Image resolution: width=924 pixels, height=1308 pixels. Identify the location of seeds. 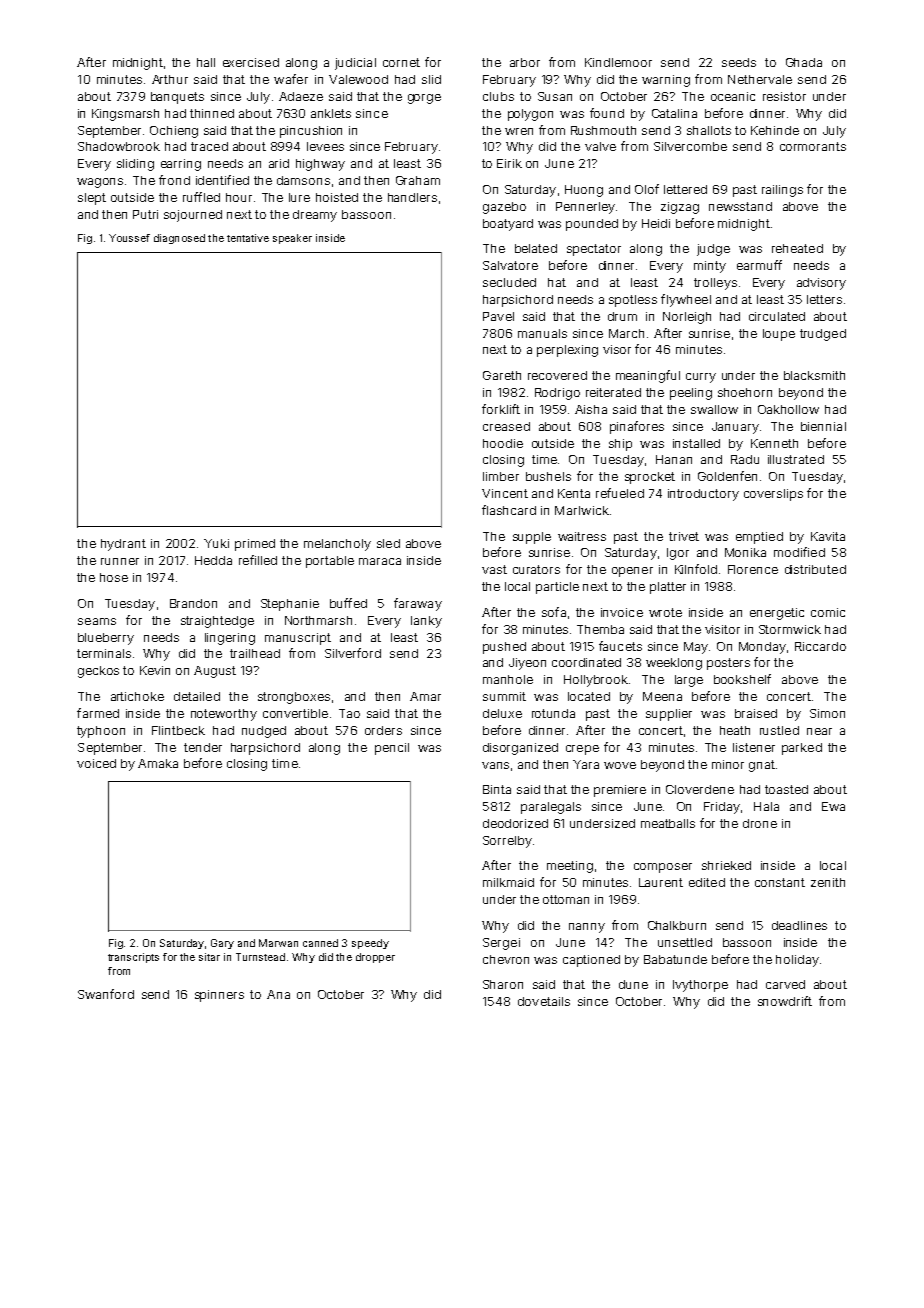
(739, 62).
